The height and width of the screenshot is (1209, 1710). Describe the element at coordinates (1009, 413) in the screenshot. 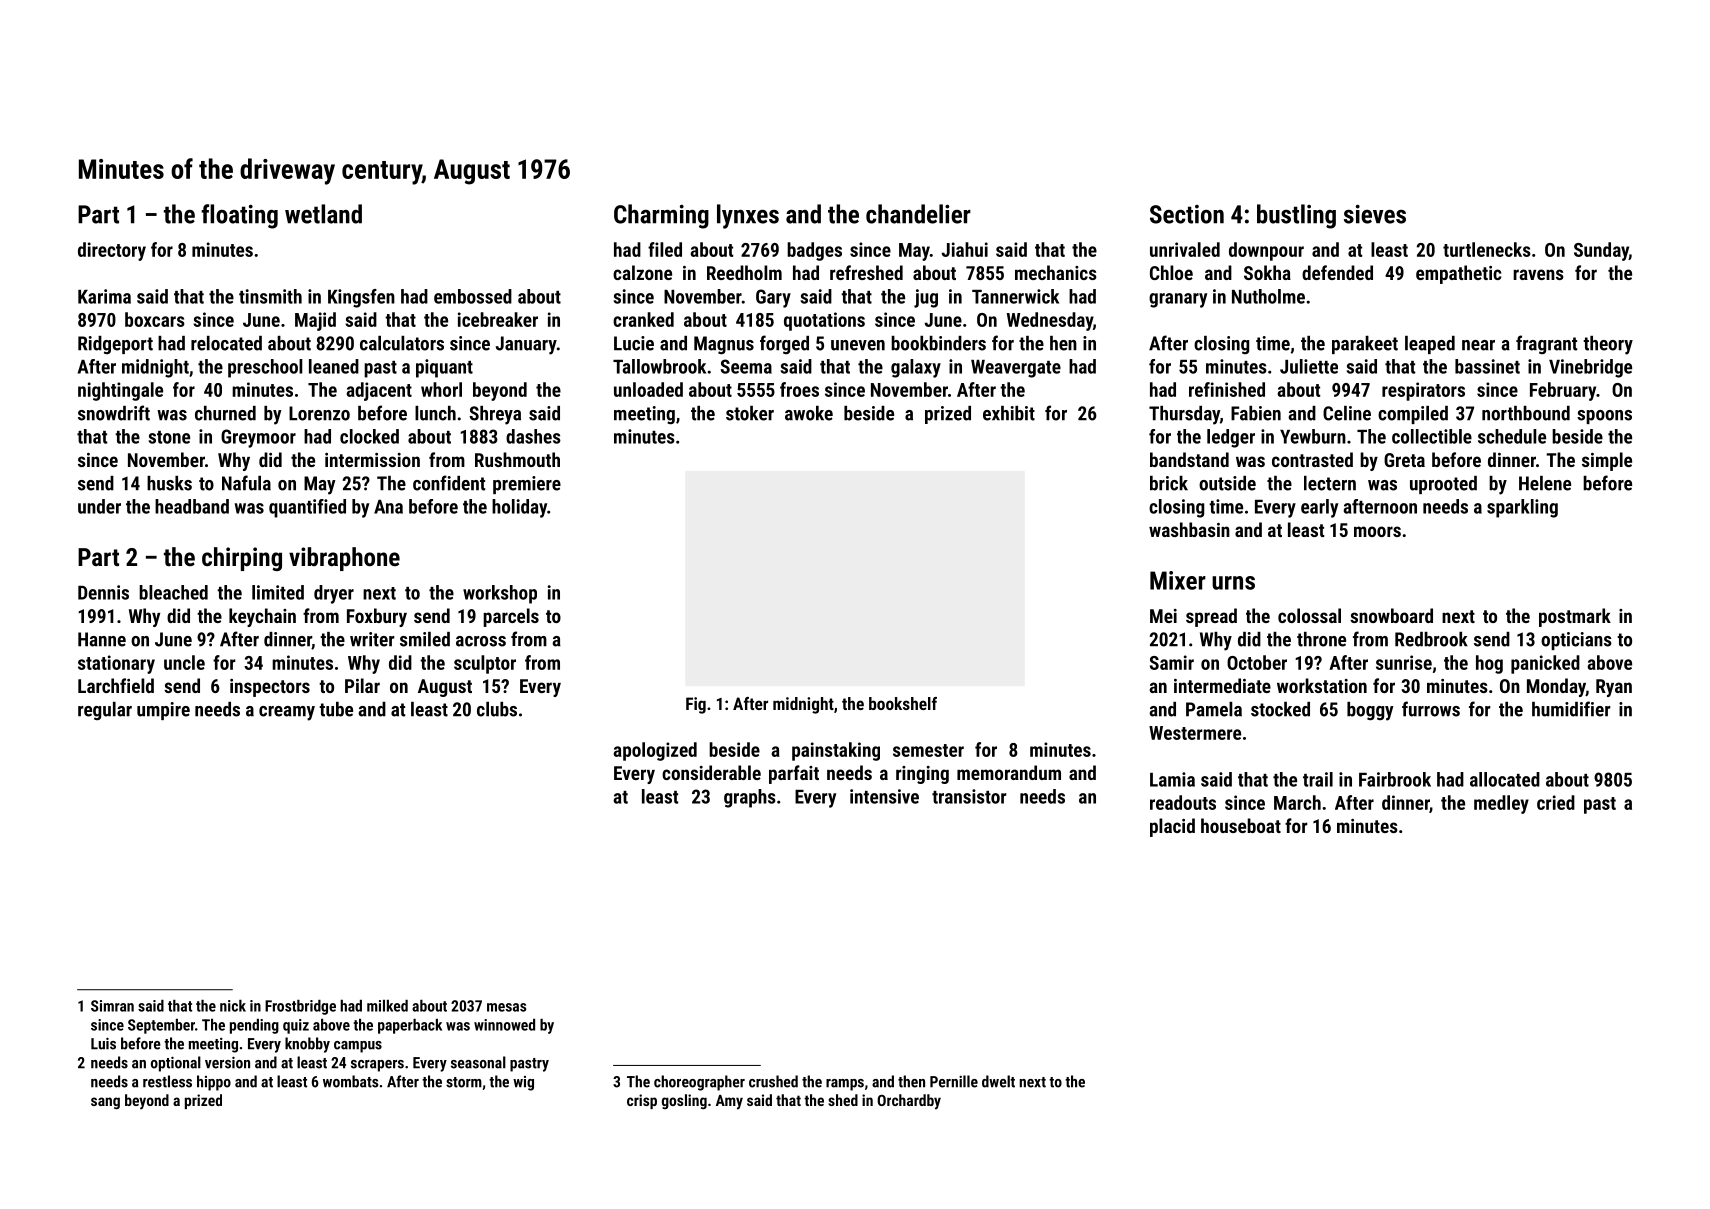

I see `exhibit` at that location.
